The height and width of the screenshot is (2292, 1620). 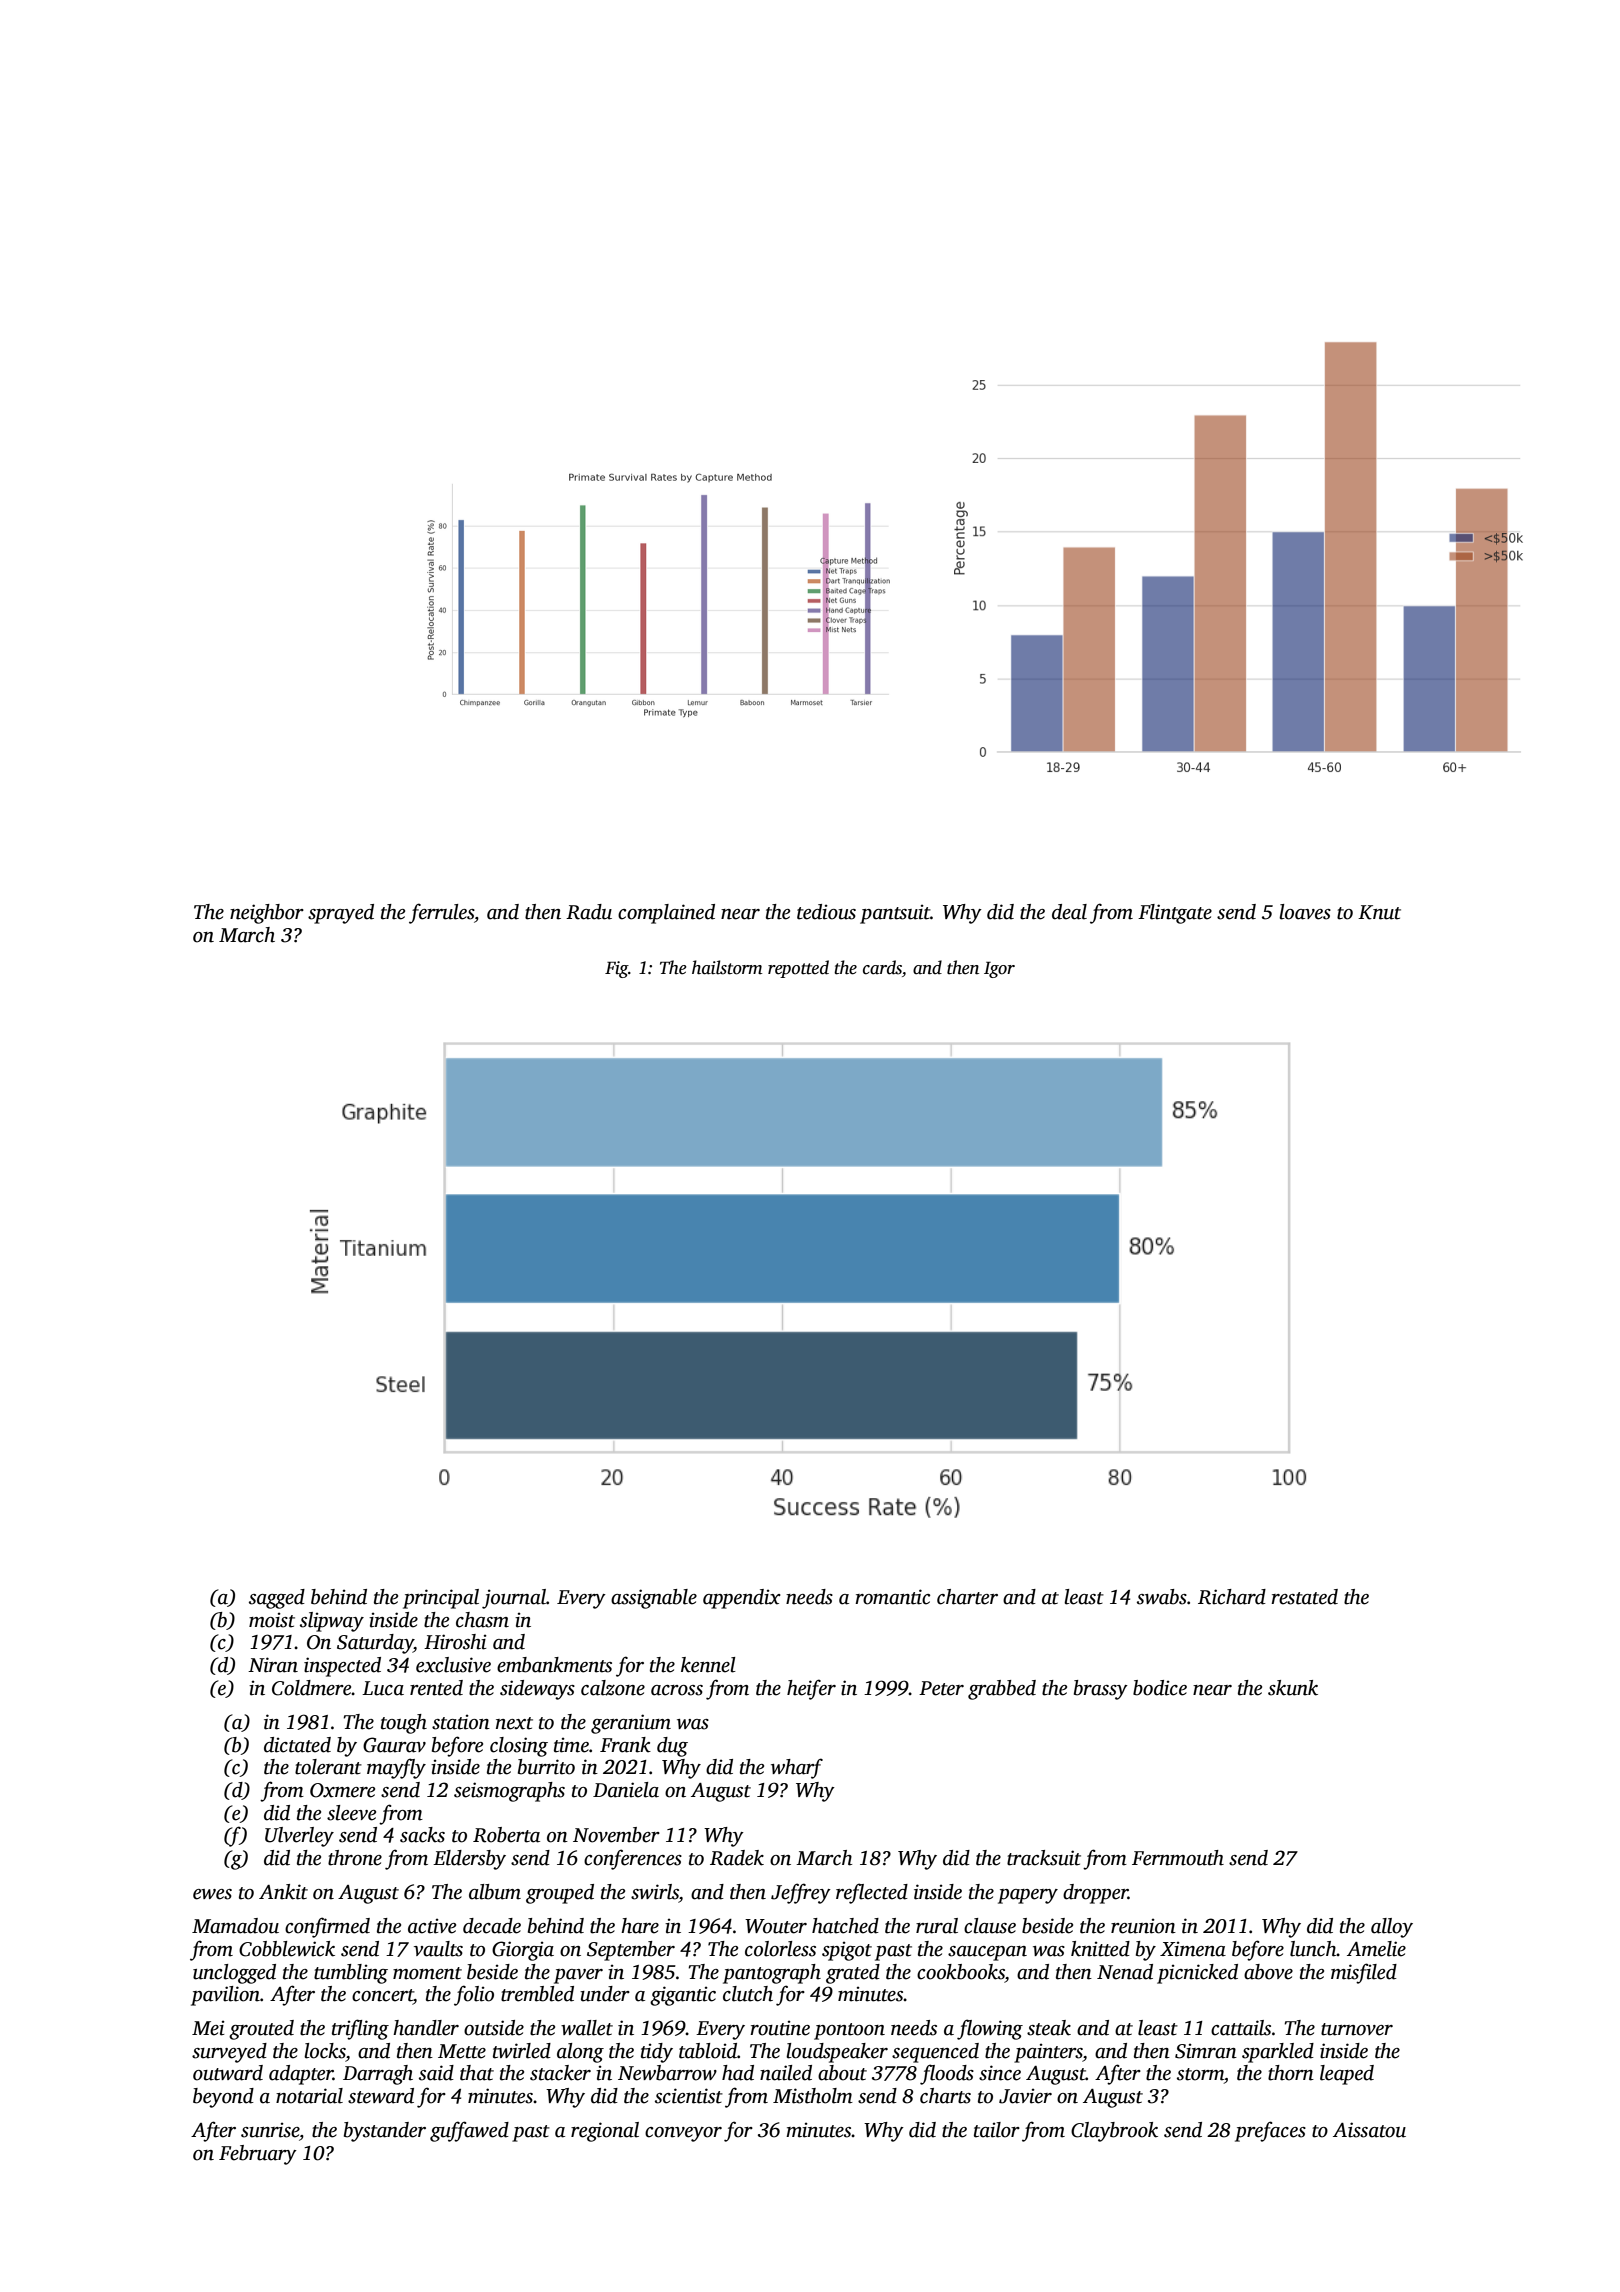 I want to click on prefaces, so click(x=1270, y=2131).
